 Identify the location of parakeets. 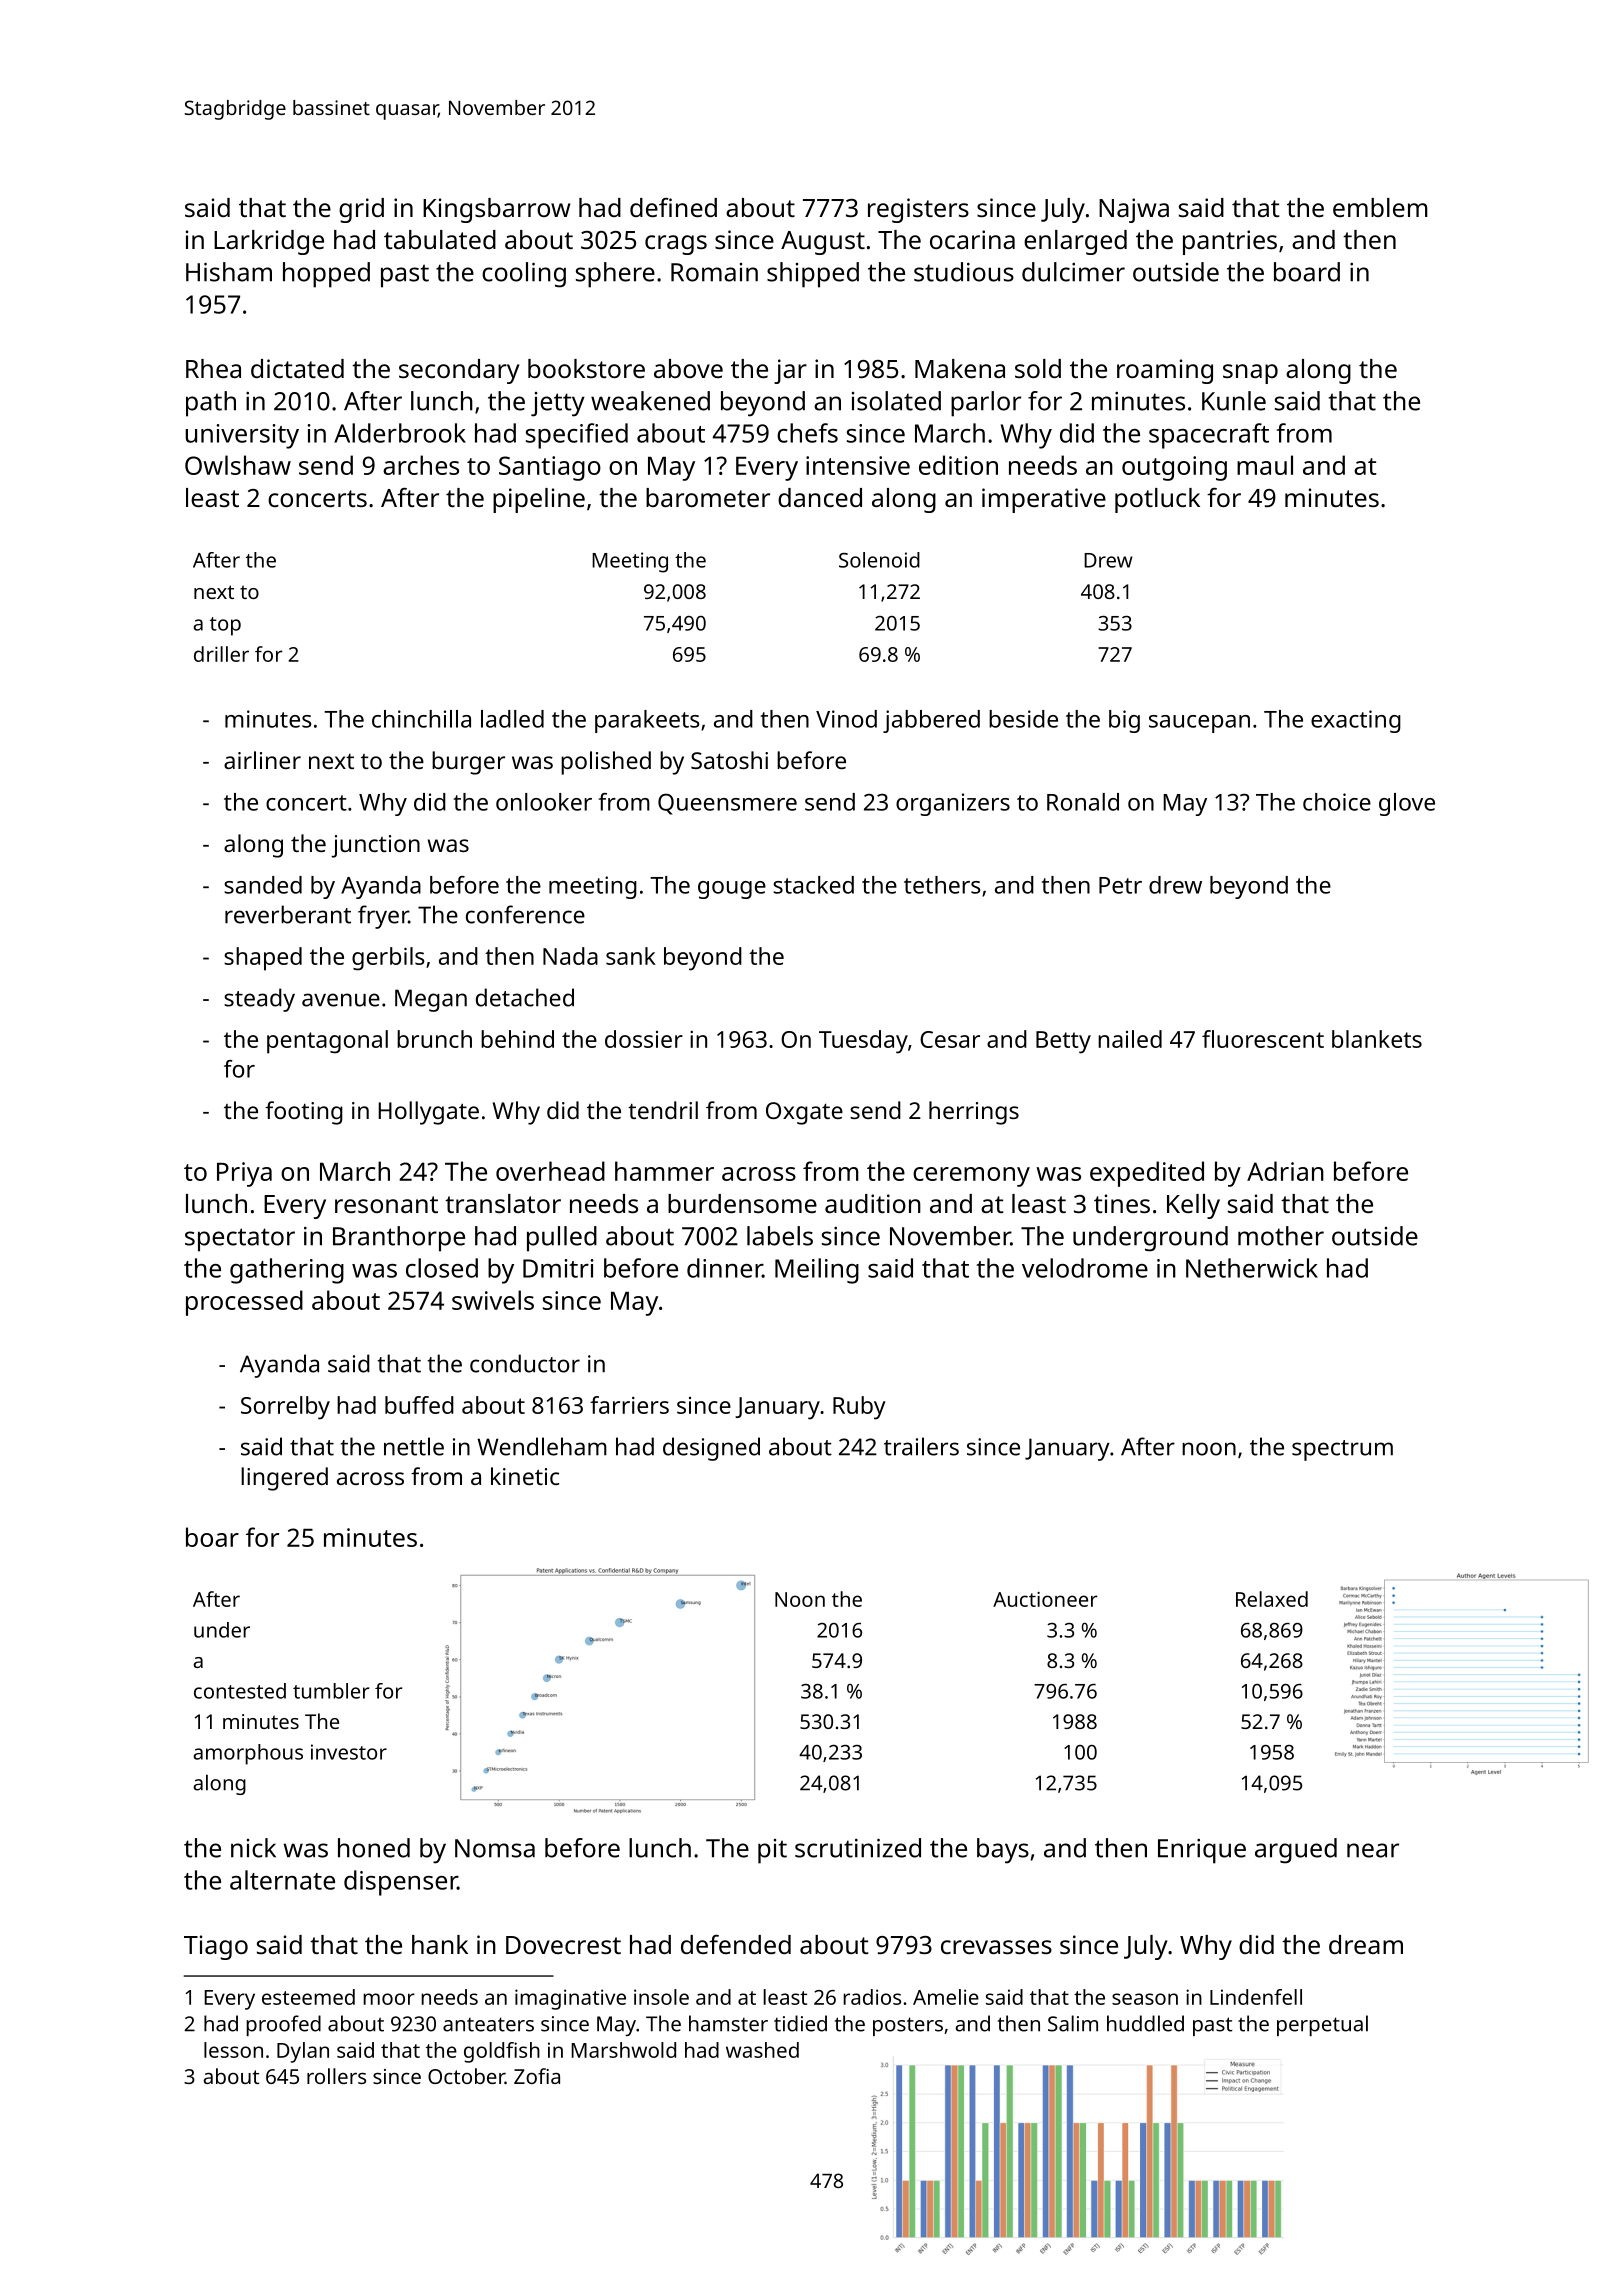
(647, 721).
